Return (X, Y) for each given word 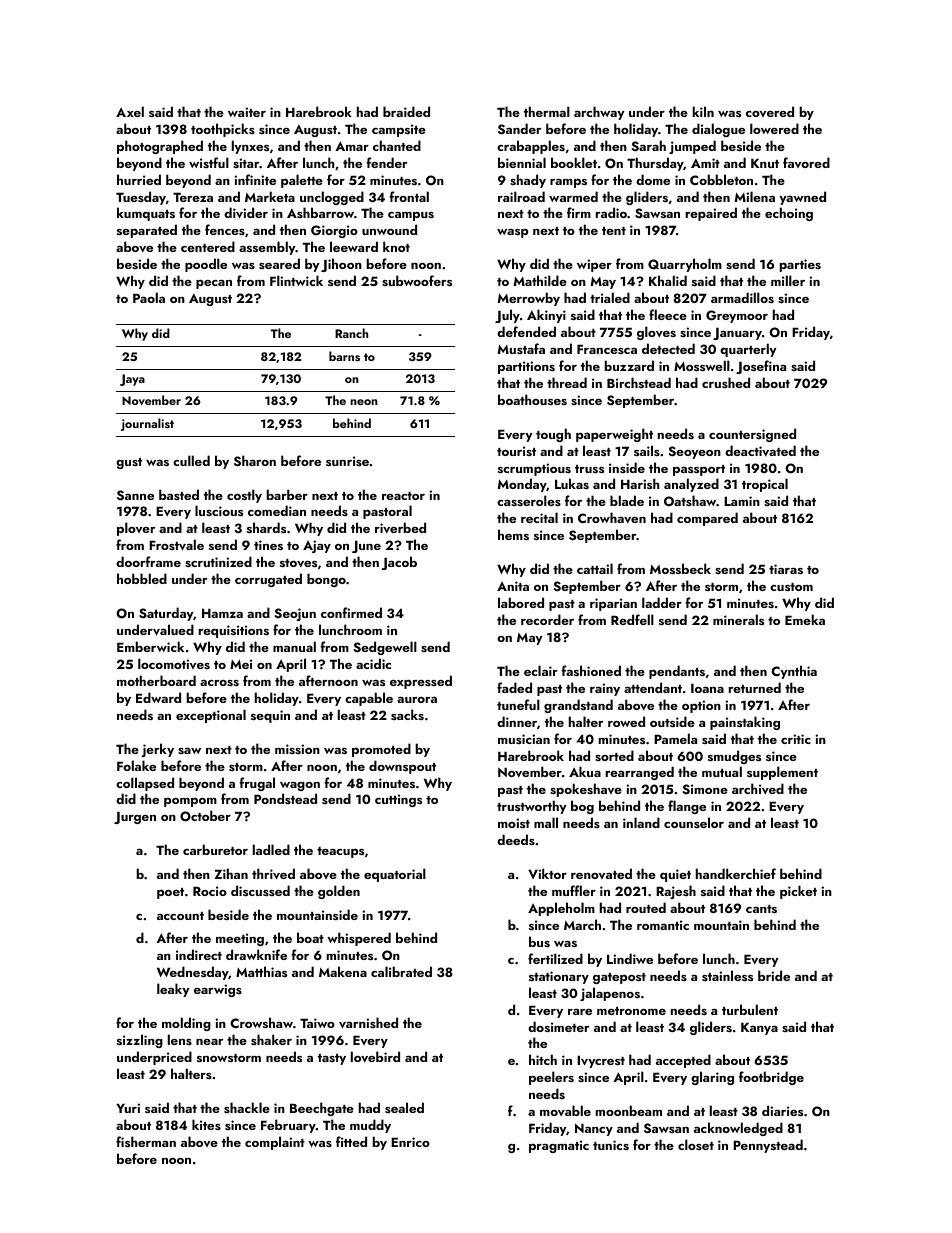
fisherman (146, 1141)
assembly (267, 248)
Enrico (410, 1142)
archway (599, 113)
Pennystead (768, 1146)
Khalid (668, 280)
